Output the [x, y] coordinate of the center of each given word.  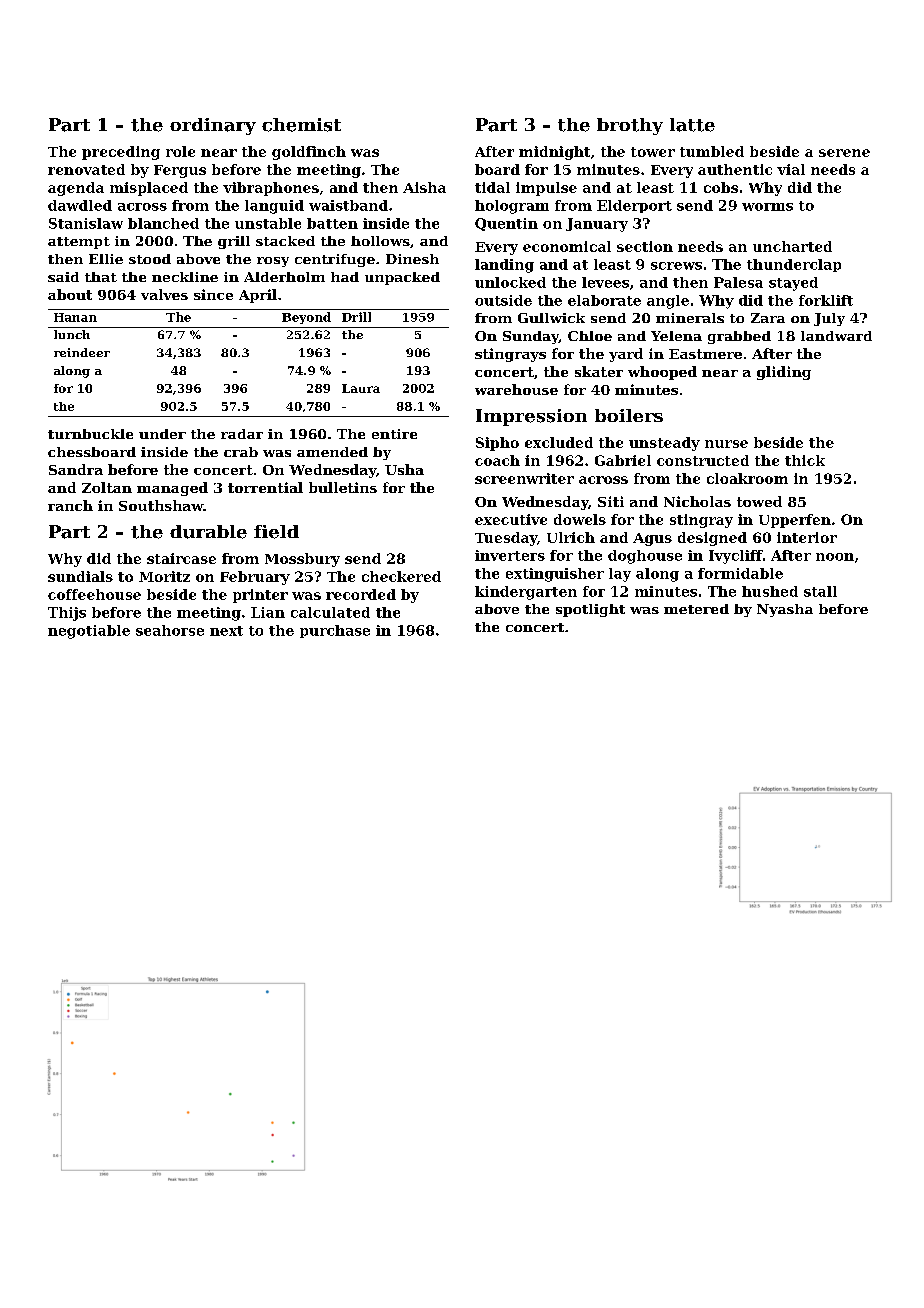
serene [844, 153]
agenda [76, 189]
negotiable [89, 632]
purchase [335, 631]
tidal [492, 187]
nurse [726, 444]
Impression [531, 417]
